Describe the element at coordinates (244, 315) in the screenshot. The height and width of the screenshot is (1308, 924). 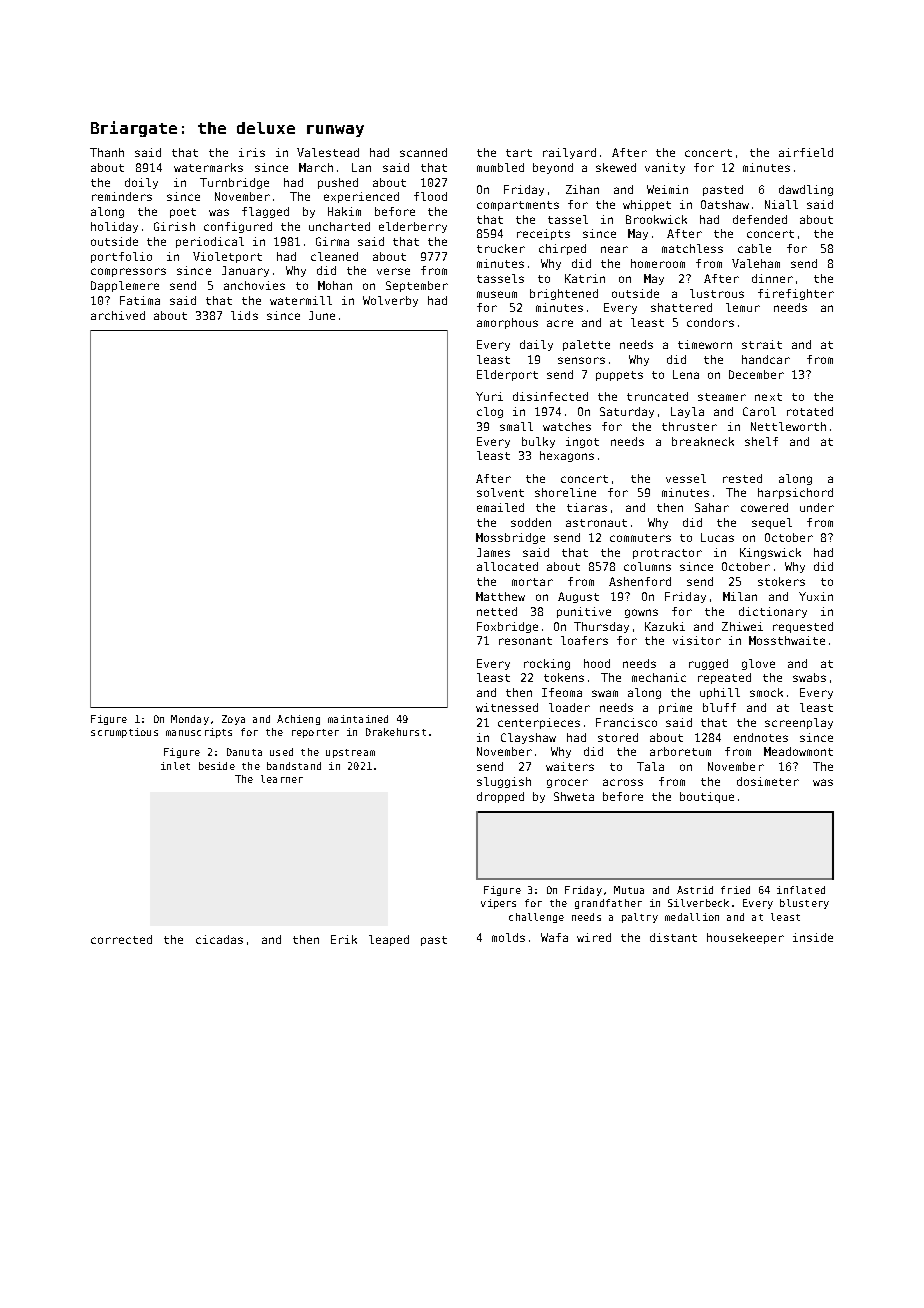
I see `lids` at that location.
